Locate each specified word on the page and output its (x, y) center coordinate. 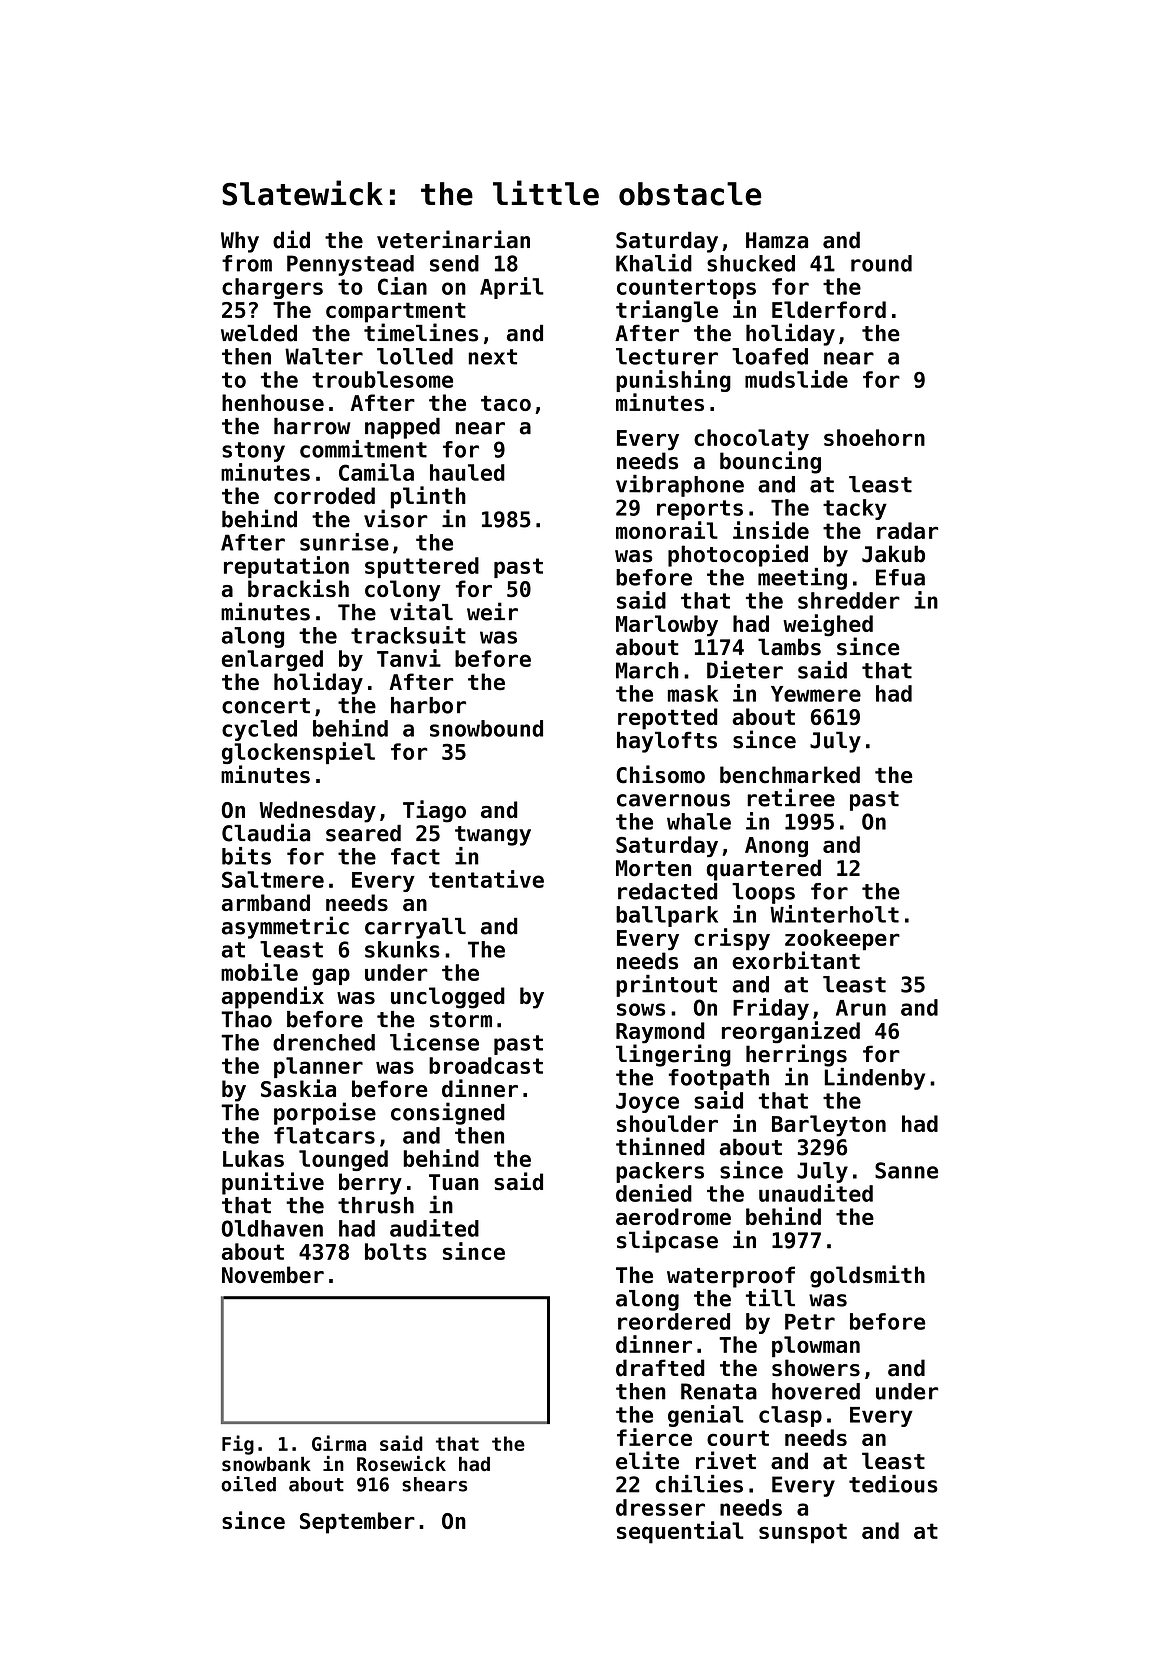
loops (763, 893)
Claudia (266, 832)
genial (706, 1416)
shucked (751, 263)
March (647, 670)
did (291, 239)
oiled (248, 1484)
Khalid (654, 263)
